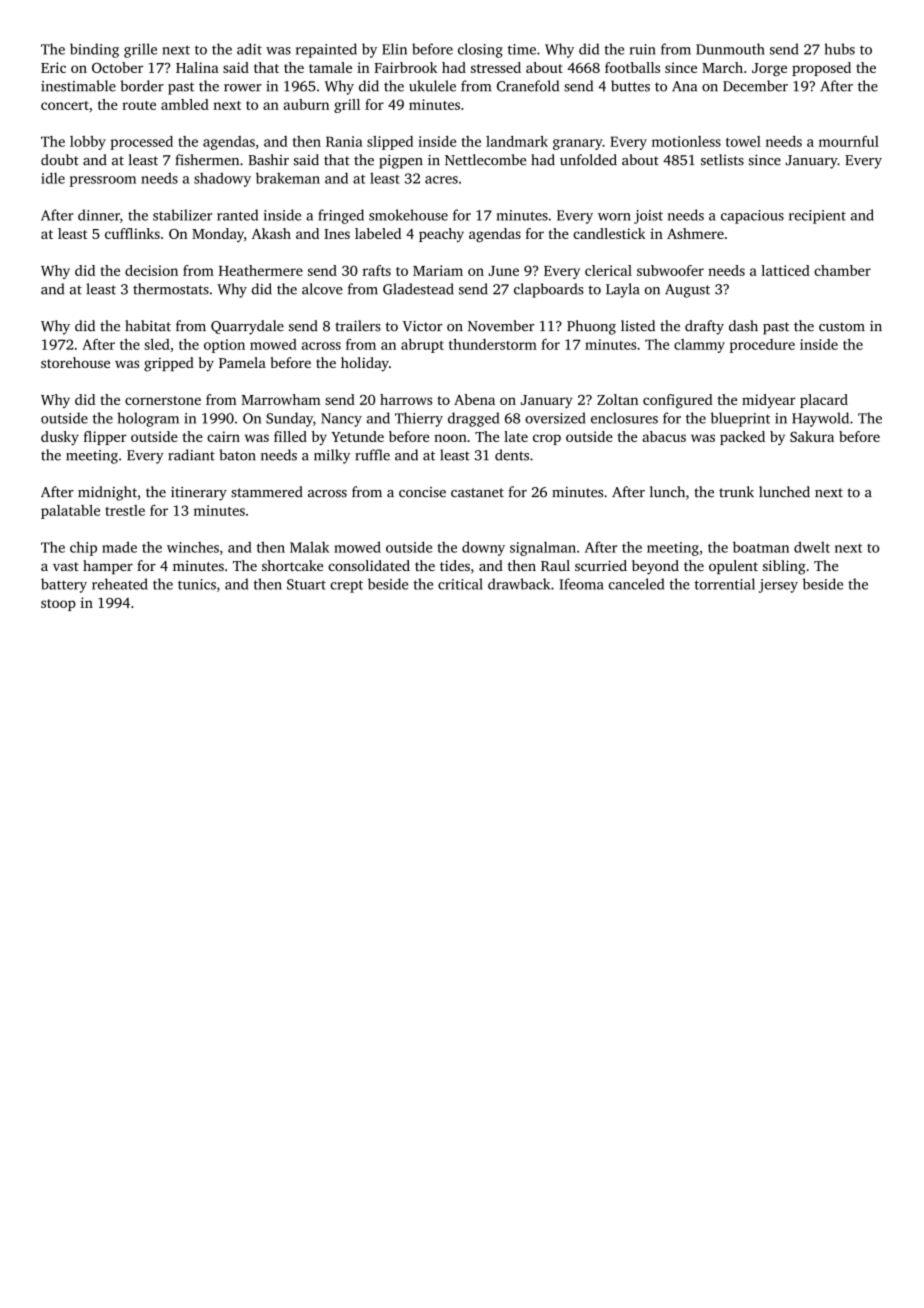  I want to click on tides, so click(455, 565).
